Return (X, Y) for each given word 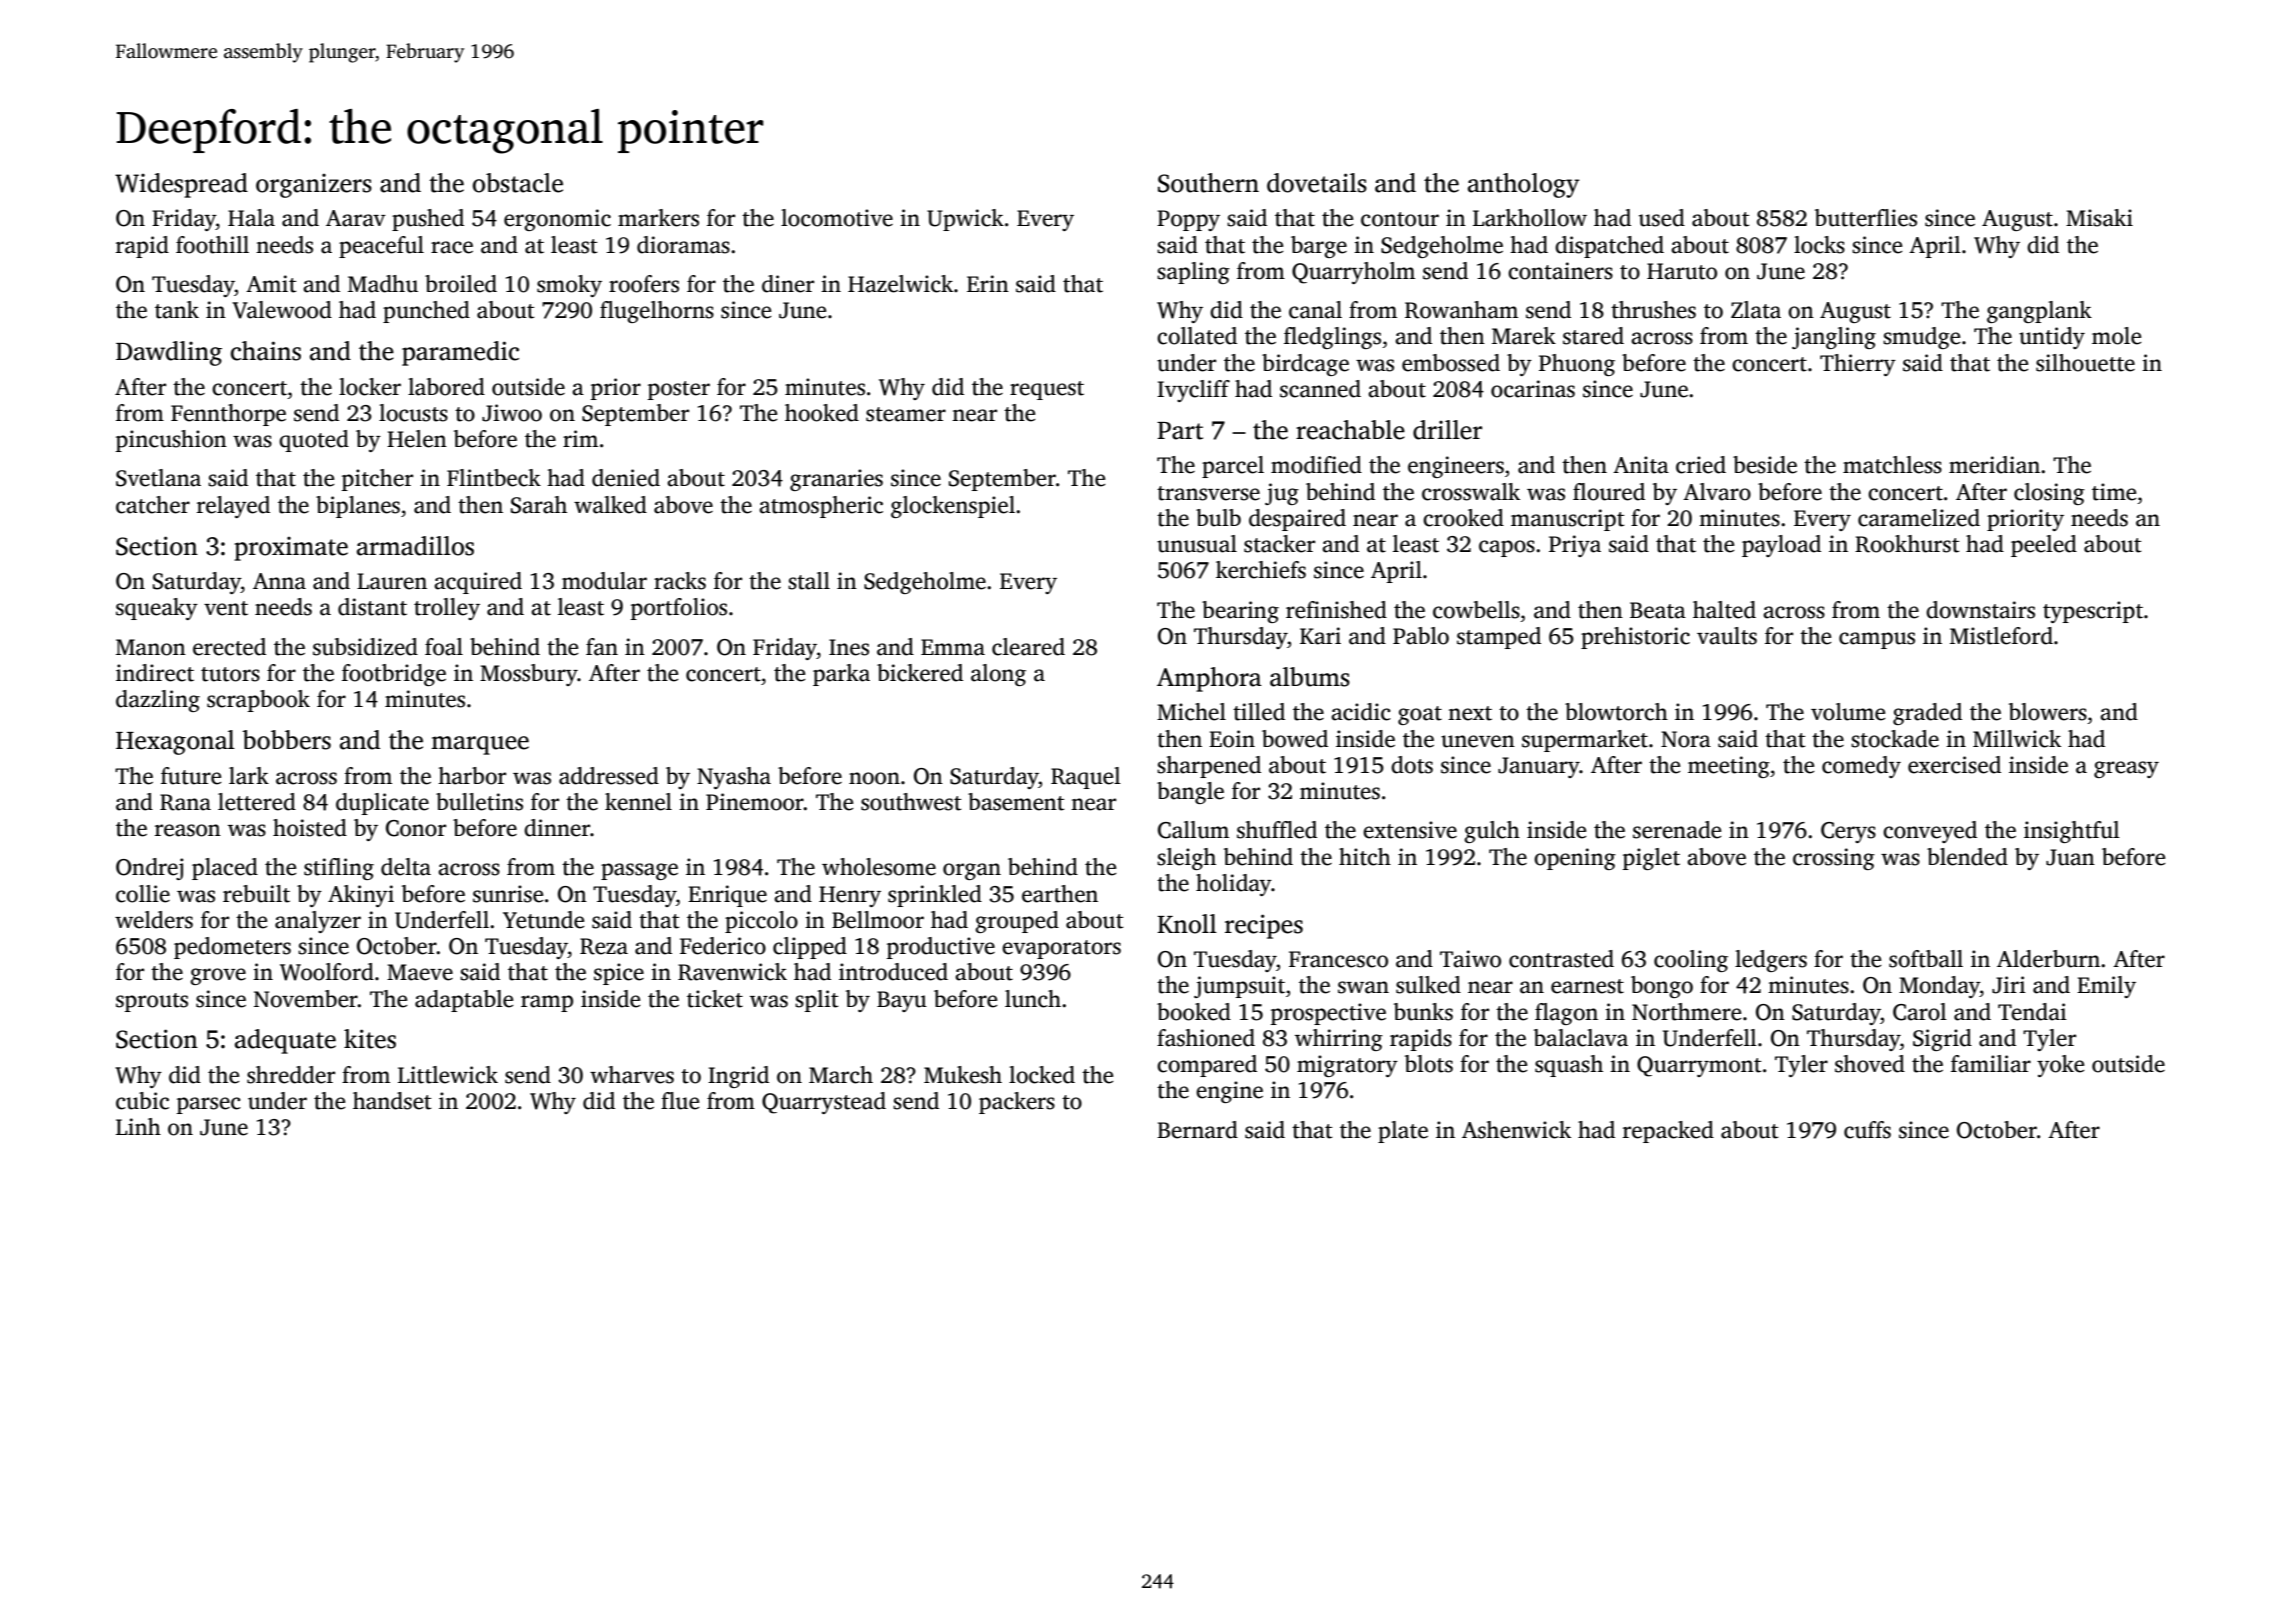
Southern (1208, 183)
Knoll (1187, 924)
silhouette (2085, 363)
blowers (2048, 712)
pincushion (171, 441)
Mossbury (529, 675)
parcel (1233, 467)
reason (188, 830)
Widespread (181, 185)
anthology (1524, 185)
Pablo (1421, 636)
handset (392, 1101)
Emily (2106, 987)
